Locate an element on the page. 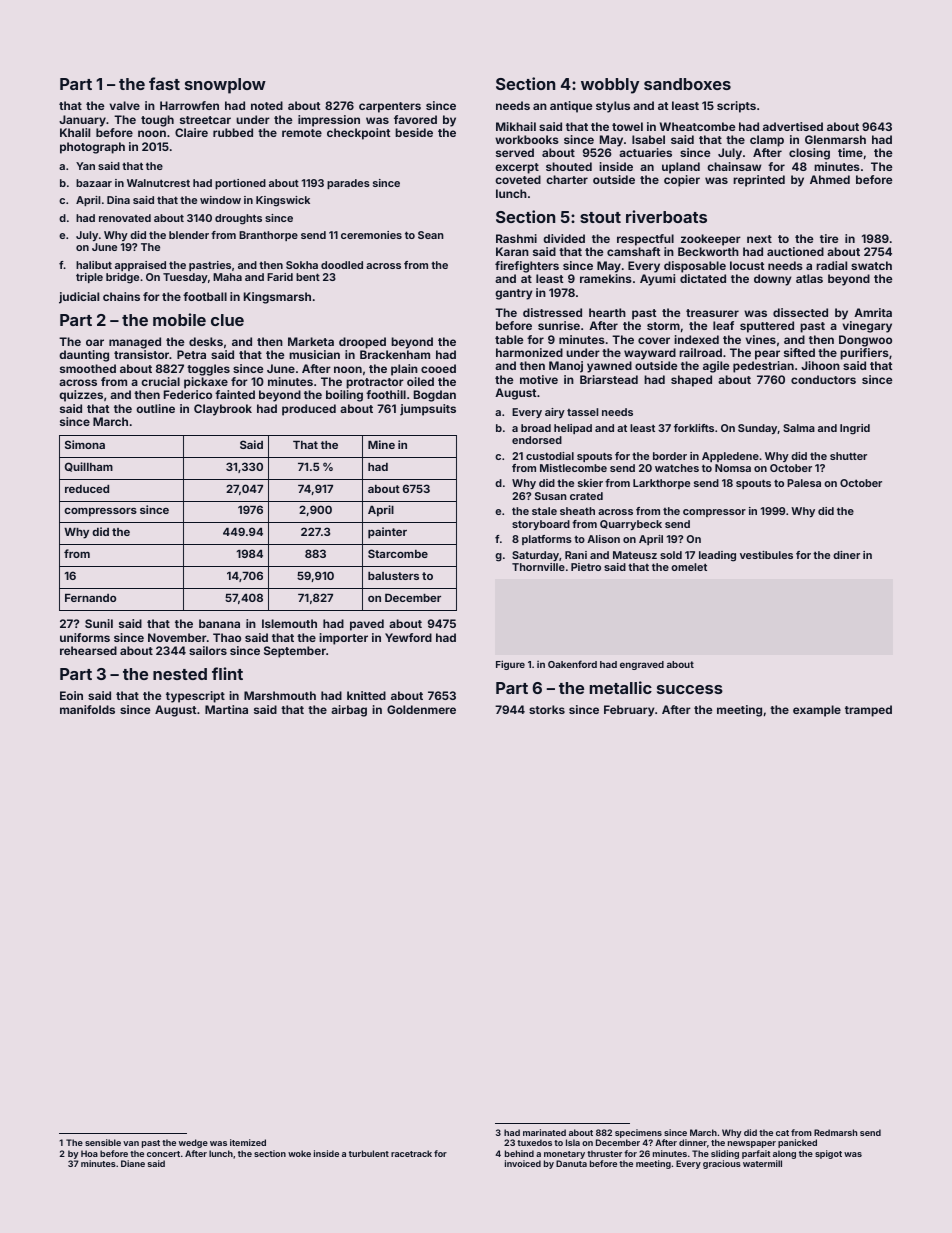 The height and width of the page is (1233, 952). remote is located at coordinates (302, 133).
